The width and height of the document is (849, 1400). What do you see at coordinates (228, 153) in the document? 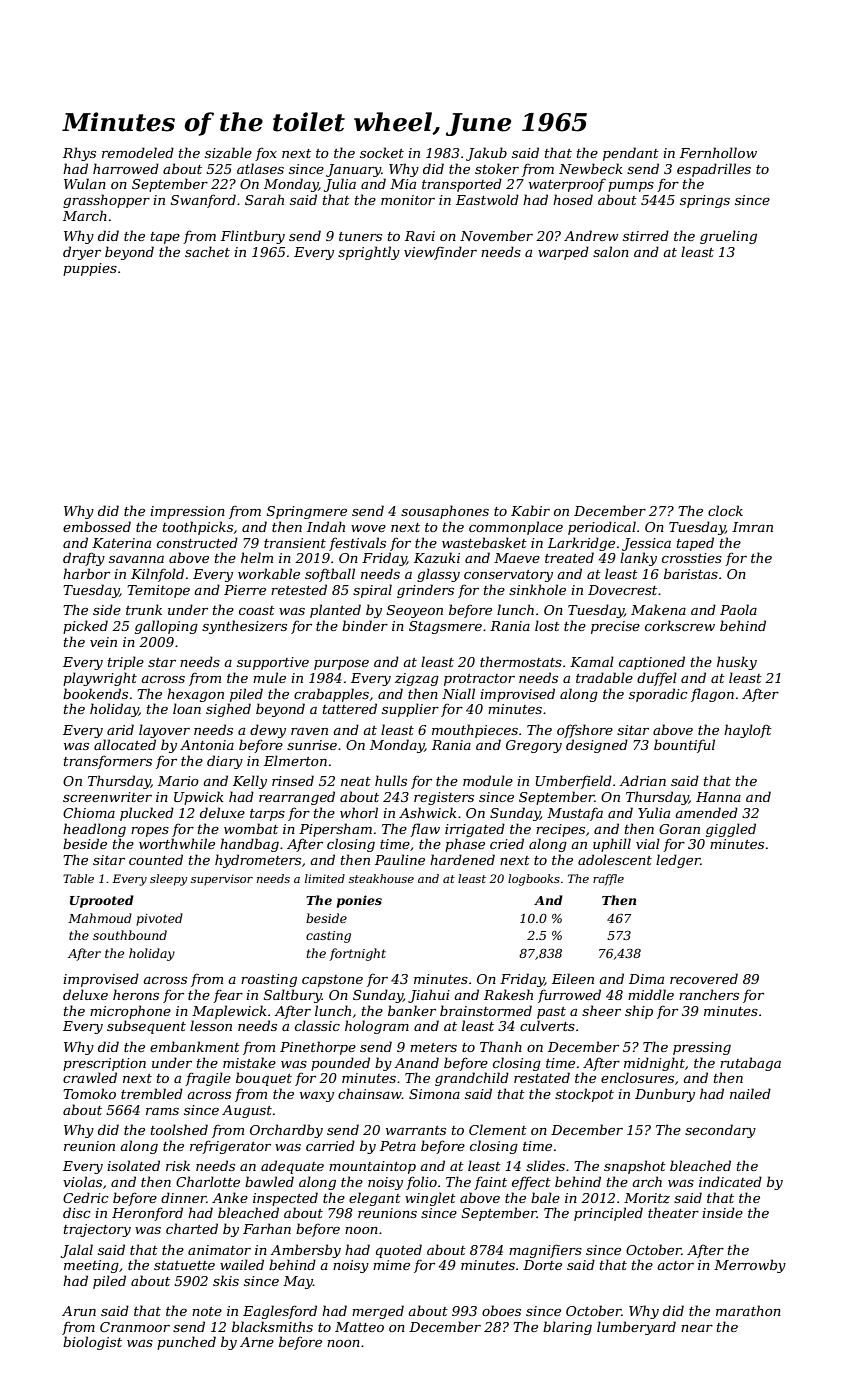
I see `sizable` at bounding box center [228, 153].
